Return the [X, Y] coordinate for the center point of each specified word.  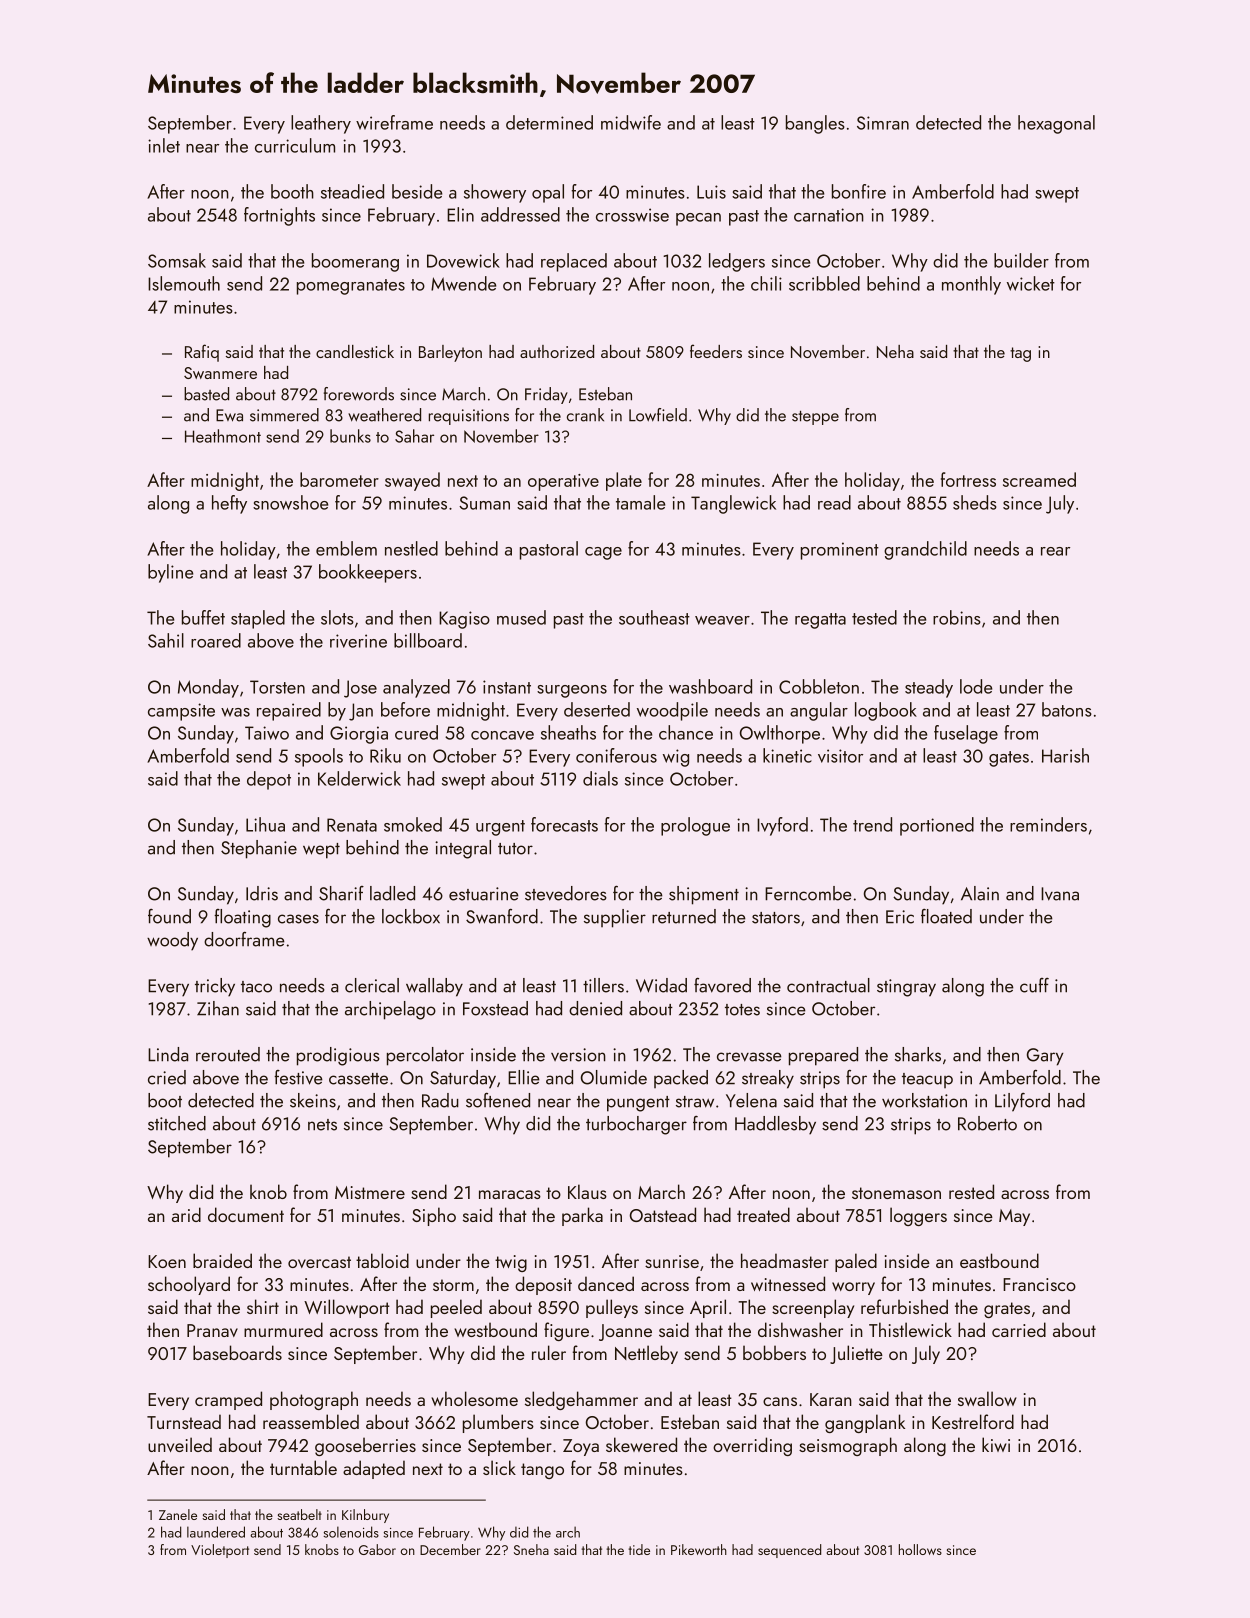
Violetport [220, 1551]
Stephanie [259, 849]
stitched [177, 1123]
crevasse [749, 1057]
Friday [546, 395]
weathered [384, 415]
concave [502, 735]
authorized [557, 351]
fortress [968, 479]
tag [1020, 354]
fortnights [279, 216]
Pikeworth [699, 1549]
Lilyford [1022, 1102]
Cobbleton [819, 686]
